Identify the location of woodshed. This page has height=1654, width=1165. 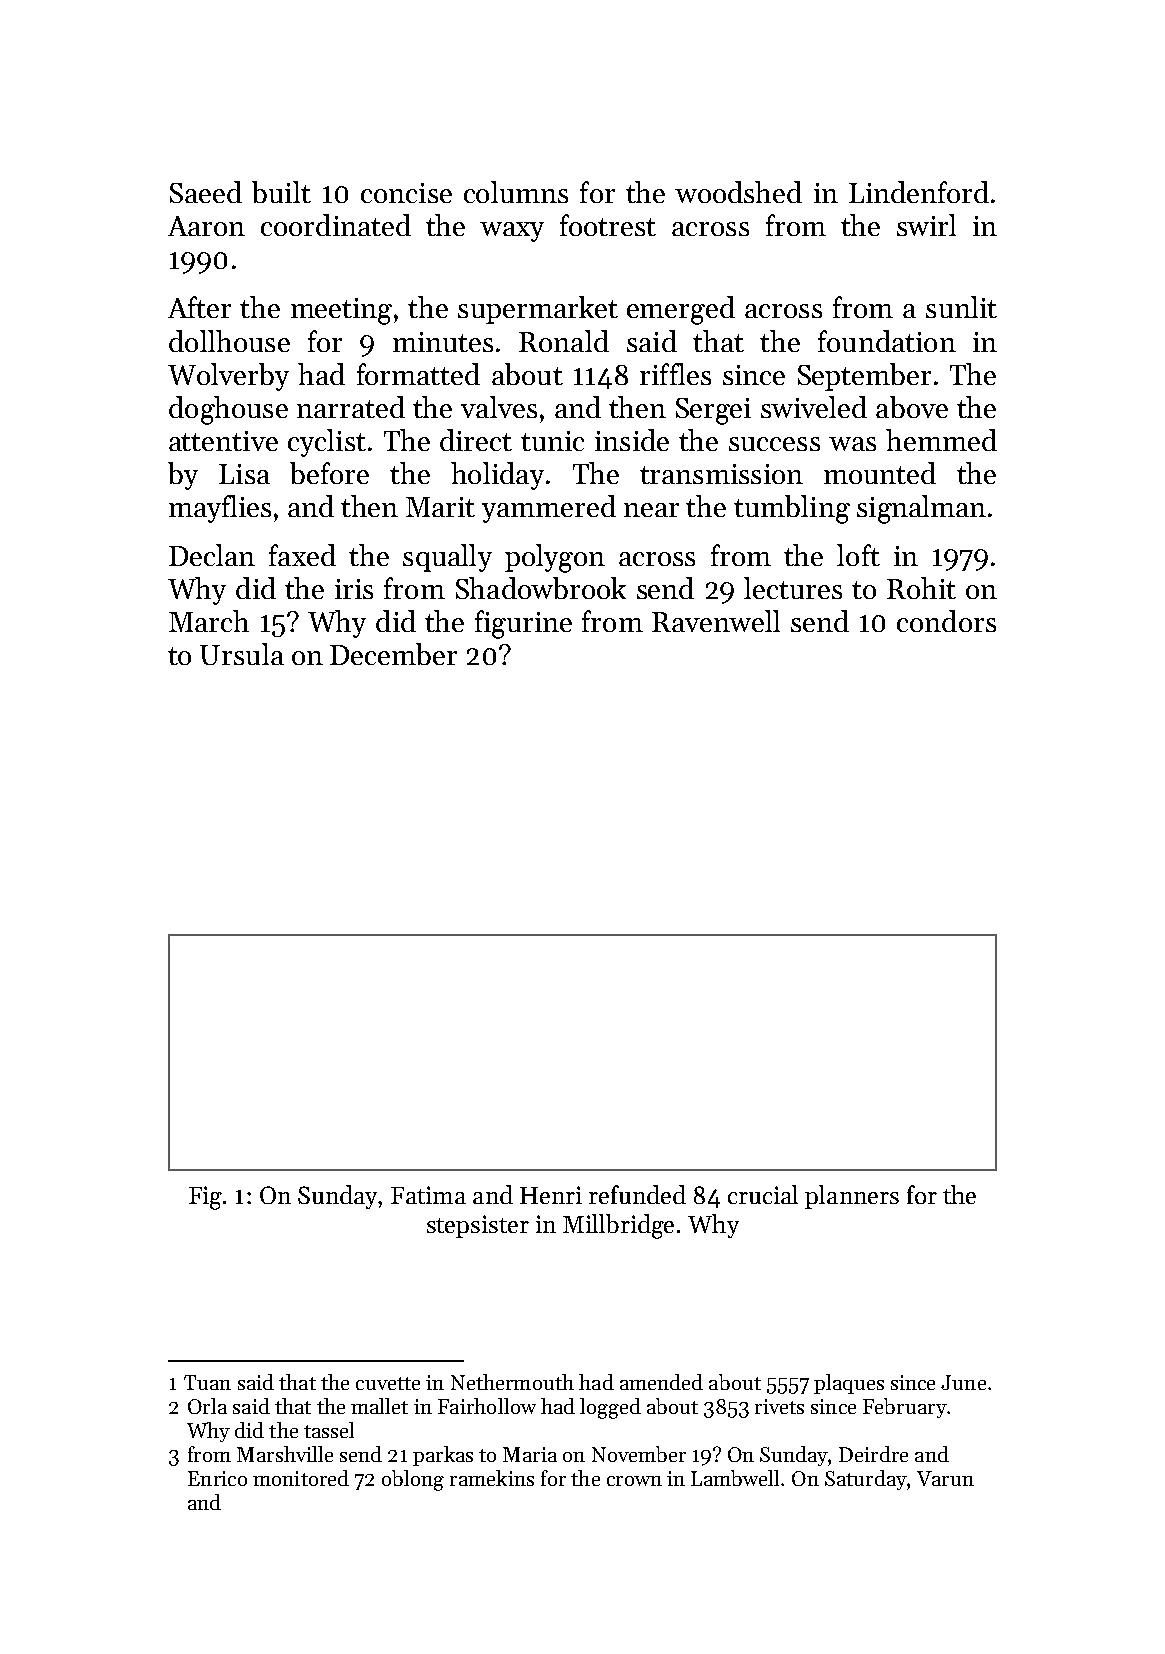
(738, 192).
